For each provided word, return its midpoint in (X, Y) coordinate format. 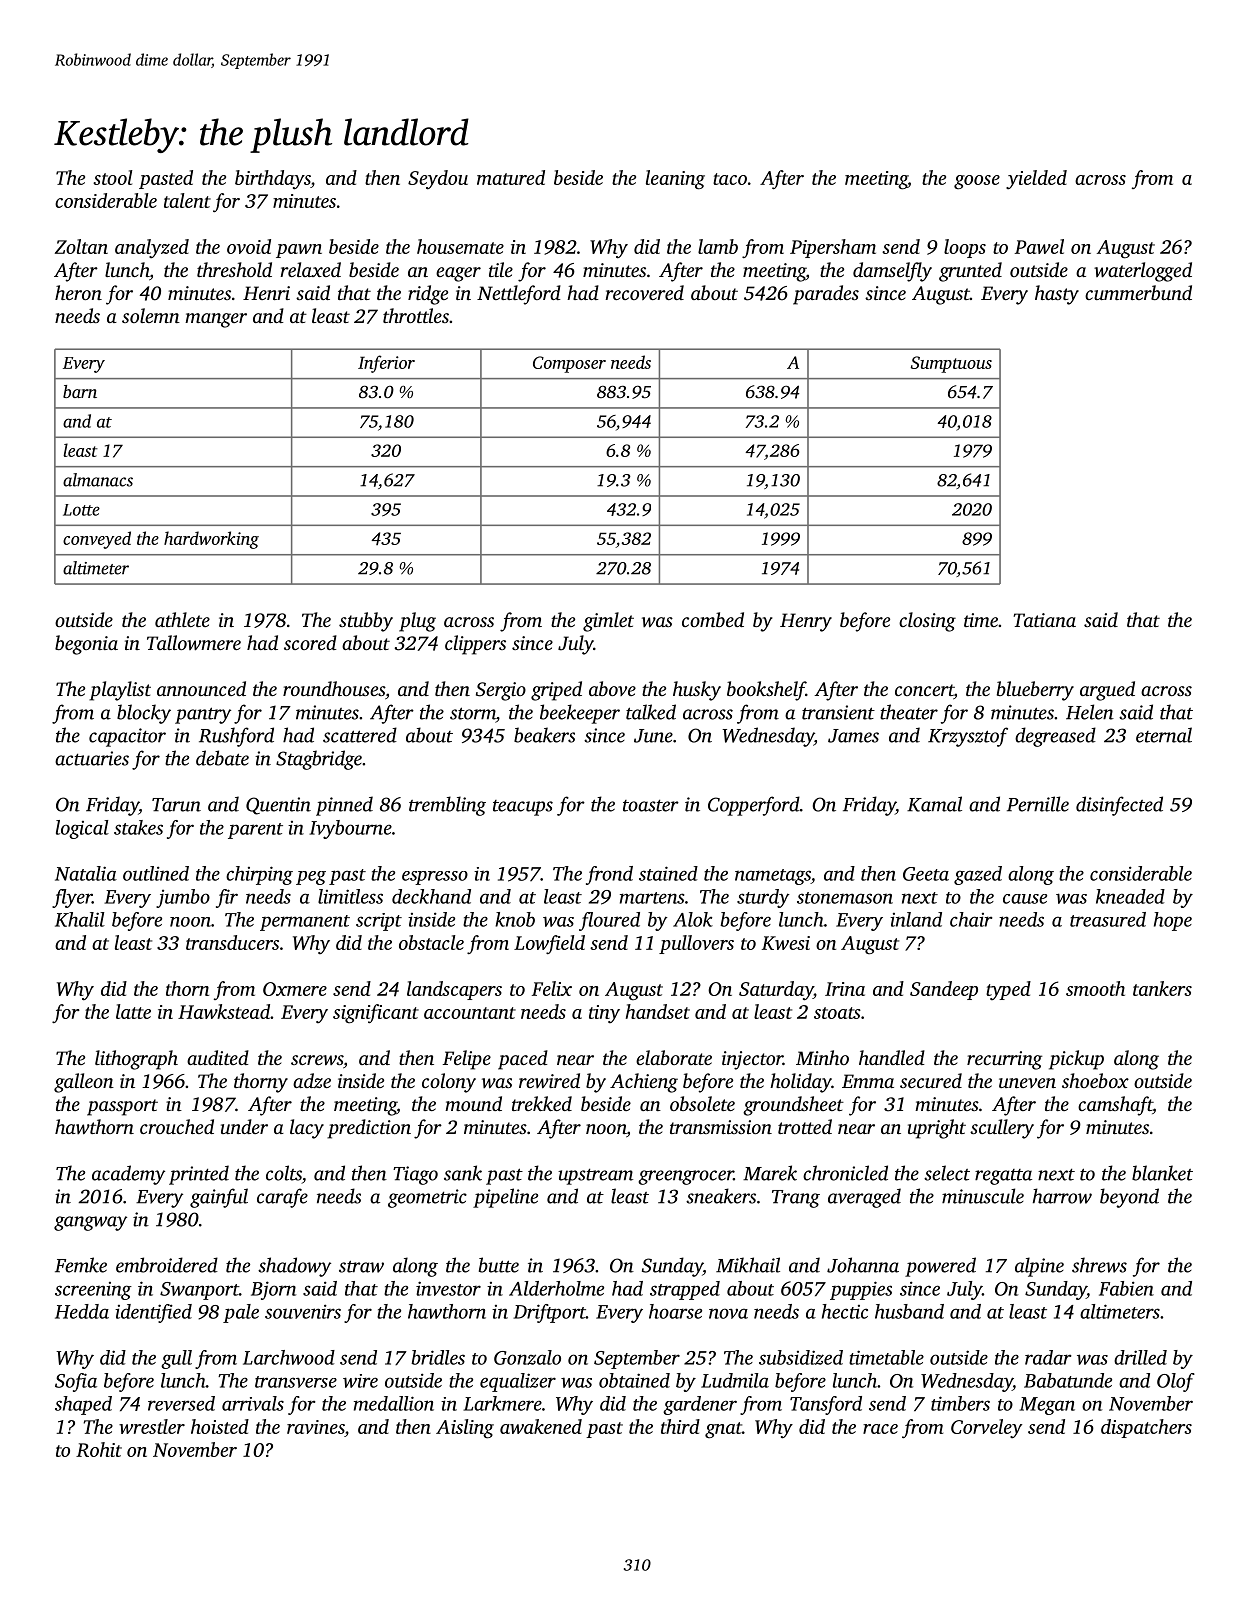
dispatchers (1146, 1428)
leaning (675, 180)
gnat (723, 1430)
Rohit (99, 1449)
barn (80, 391)
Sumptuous (951, 364)
